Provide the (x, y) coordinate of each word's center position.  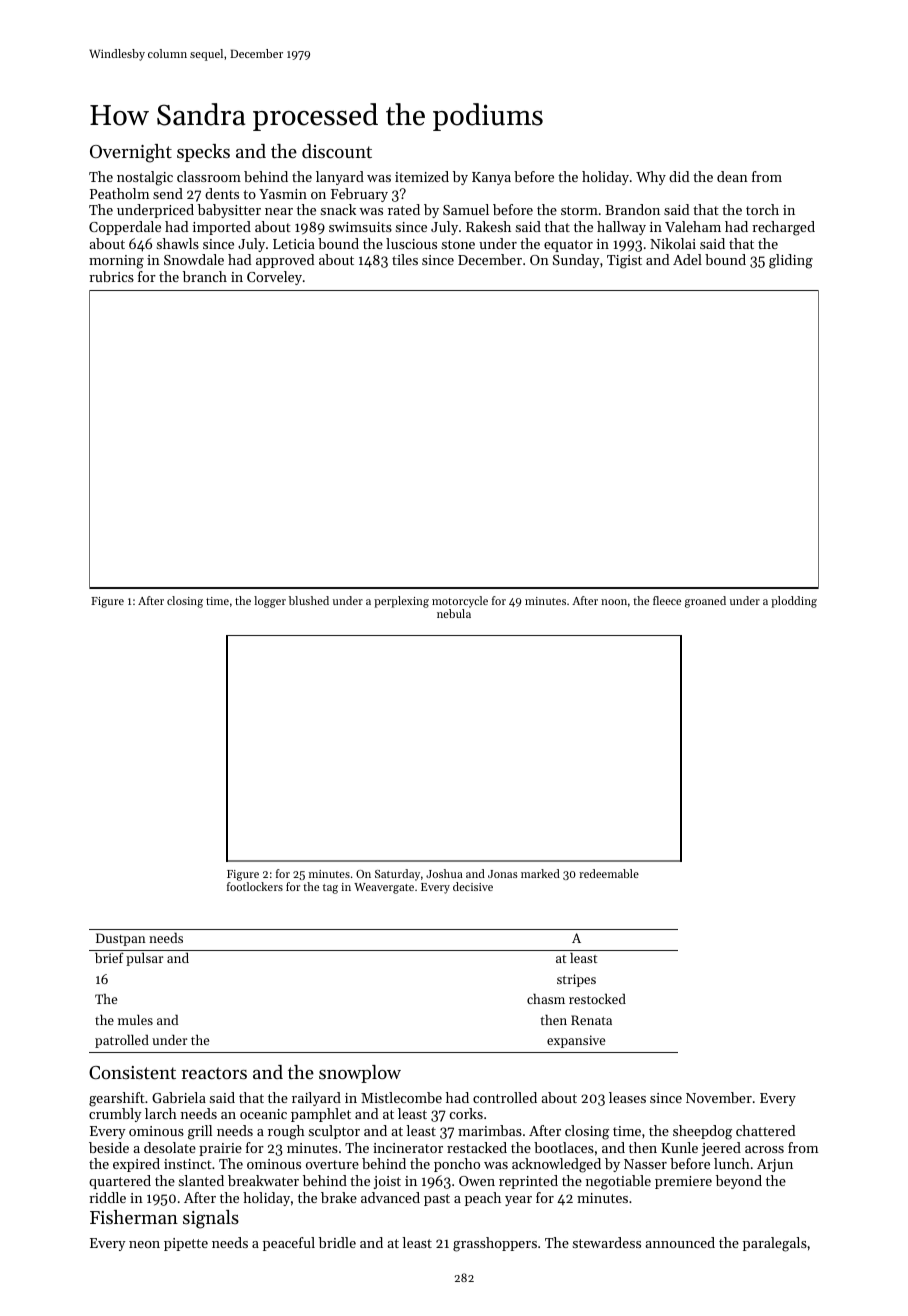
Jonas (503, 874)
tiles (405, 259)
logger (270, 602)
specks (203, 153)
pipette (186, 1244)
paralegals (775, 1244)
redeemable (609, 873)
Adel (687, 259)
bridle (337, 1242)
